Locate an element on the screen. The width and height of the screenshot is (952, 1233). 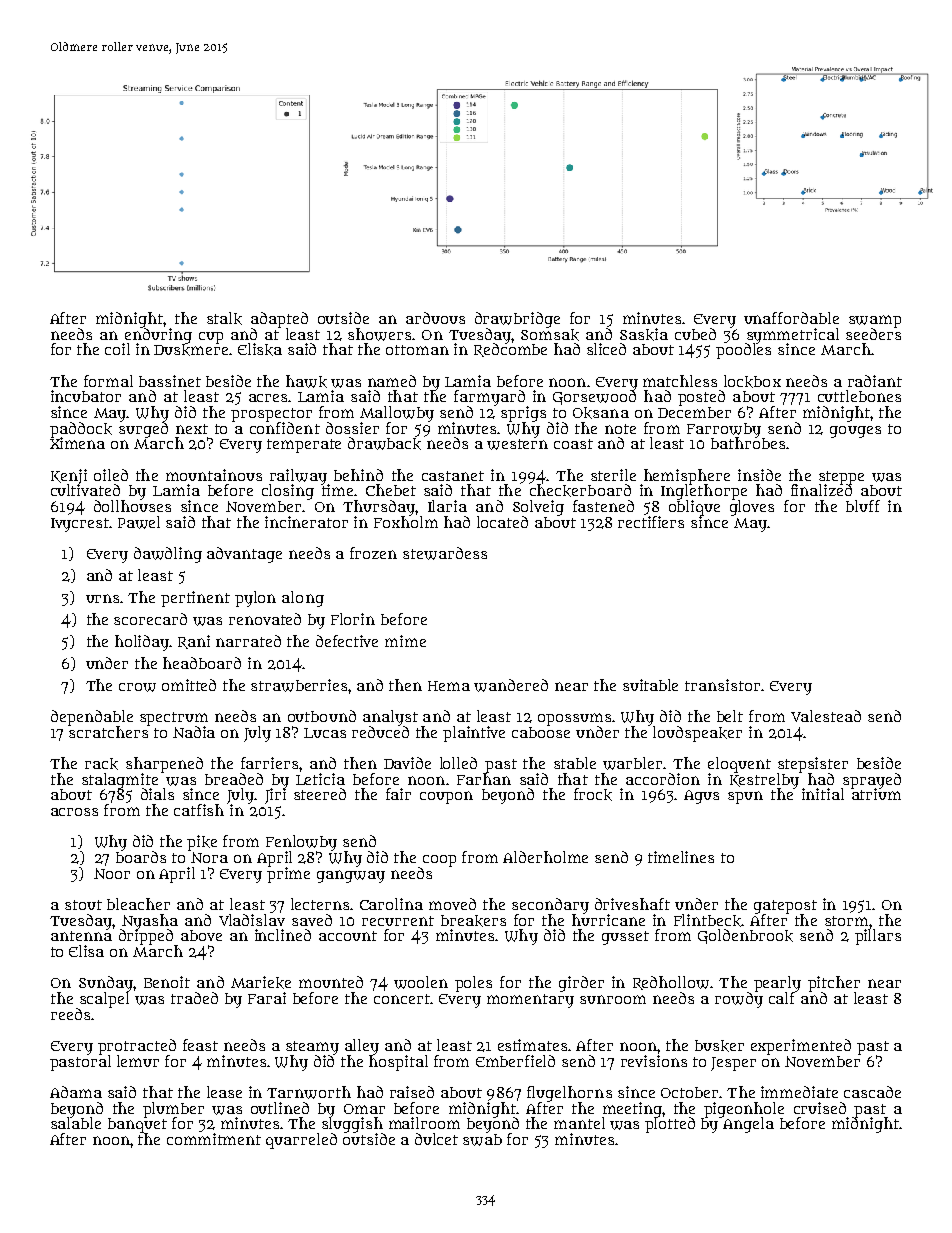
arduous is located at coordinates (435, 318).
